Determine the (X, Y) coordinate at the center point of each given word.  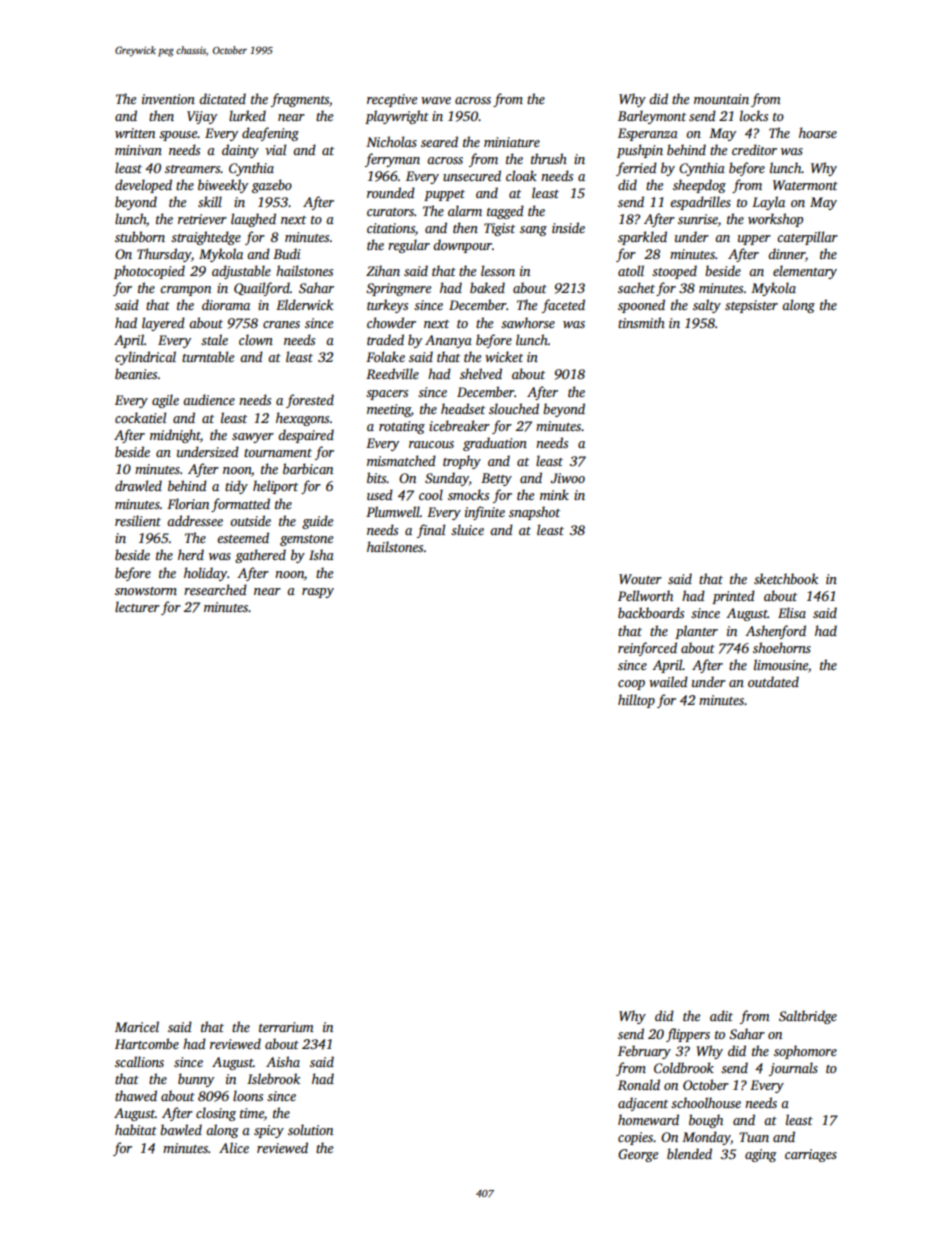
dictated (222, 98)
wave (436, 100)
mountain (721, 99)
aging (761, 1155)
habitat (136, 1129)
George (638, 1155)
